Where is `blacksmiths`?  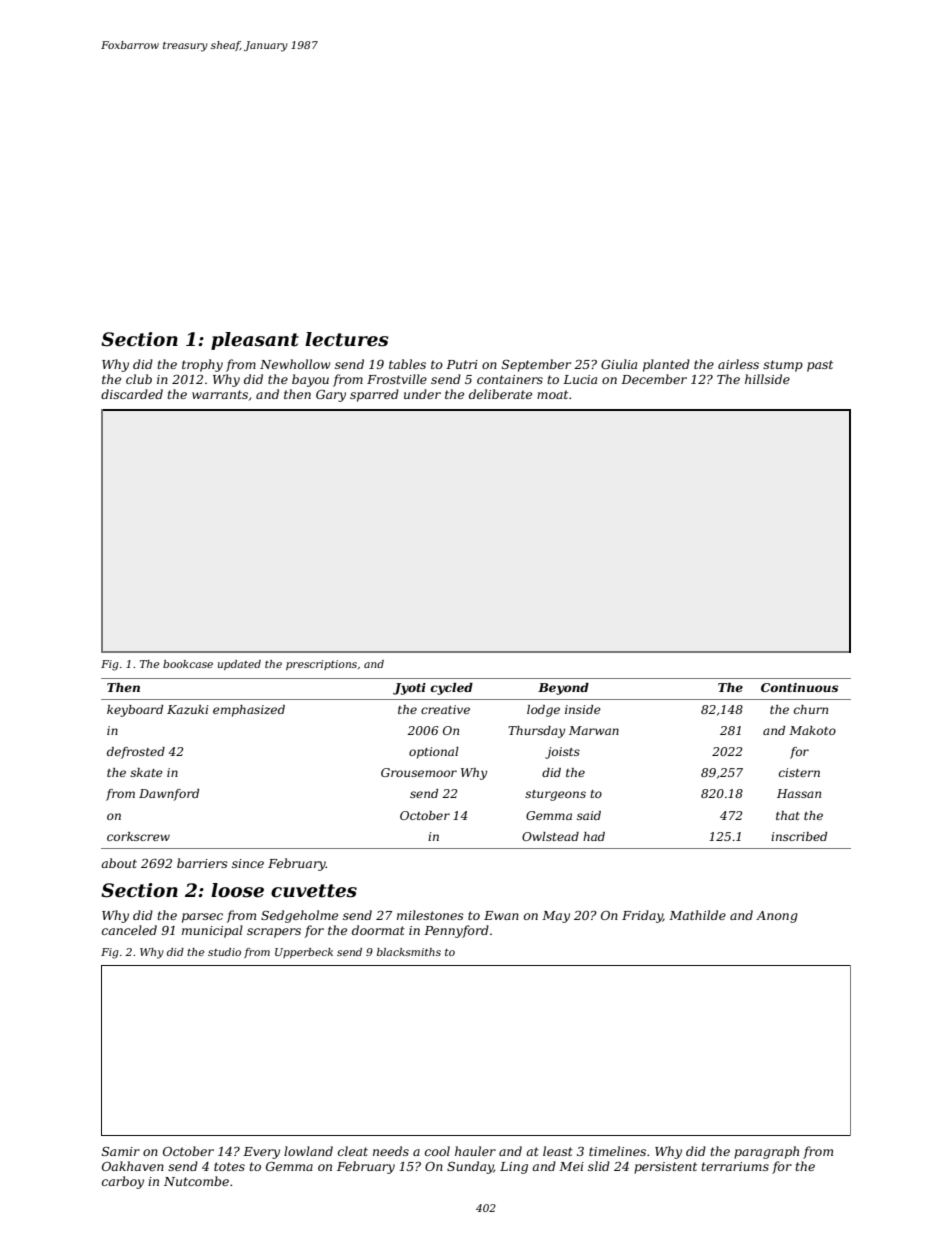 blacksmiths is located at coordinates (409, 952).
